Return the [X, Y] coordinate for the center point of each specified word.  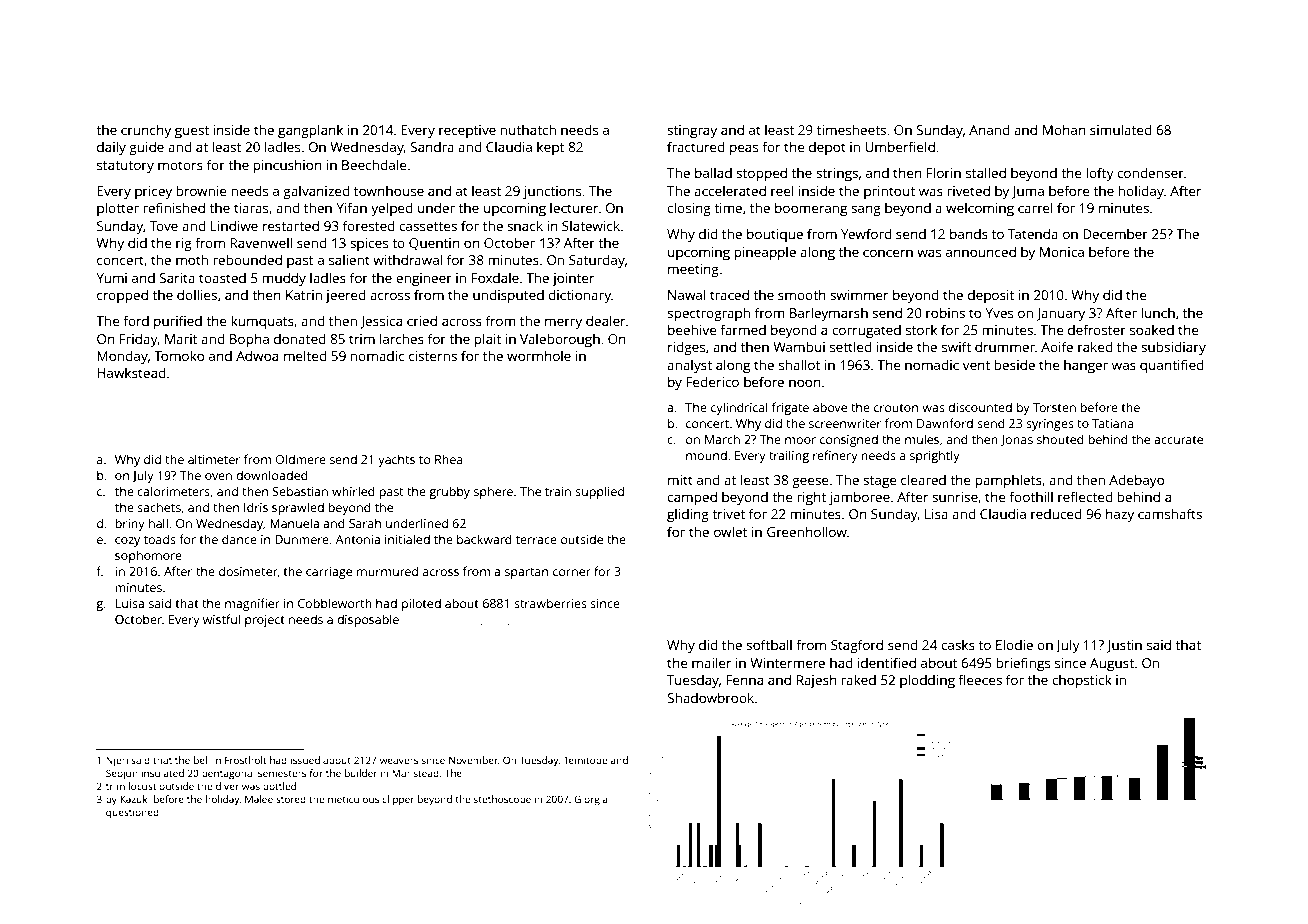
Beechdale [374, 164]
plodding [927, 681]
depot [827, 148]
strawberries [550, 603]
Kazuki [135, 799]
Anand [989, 129]
